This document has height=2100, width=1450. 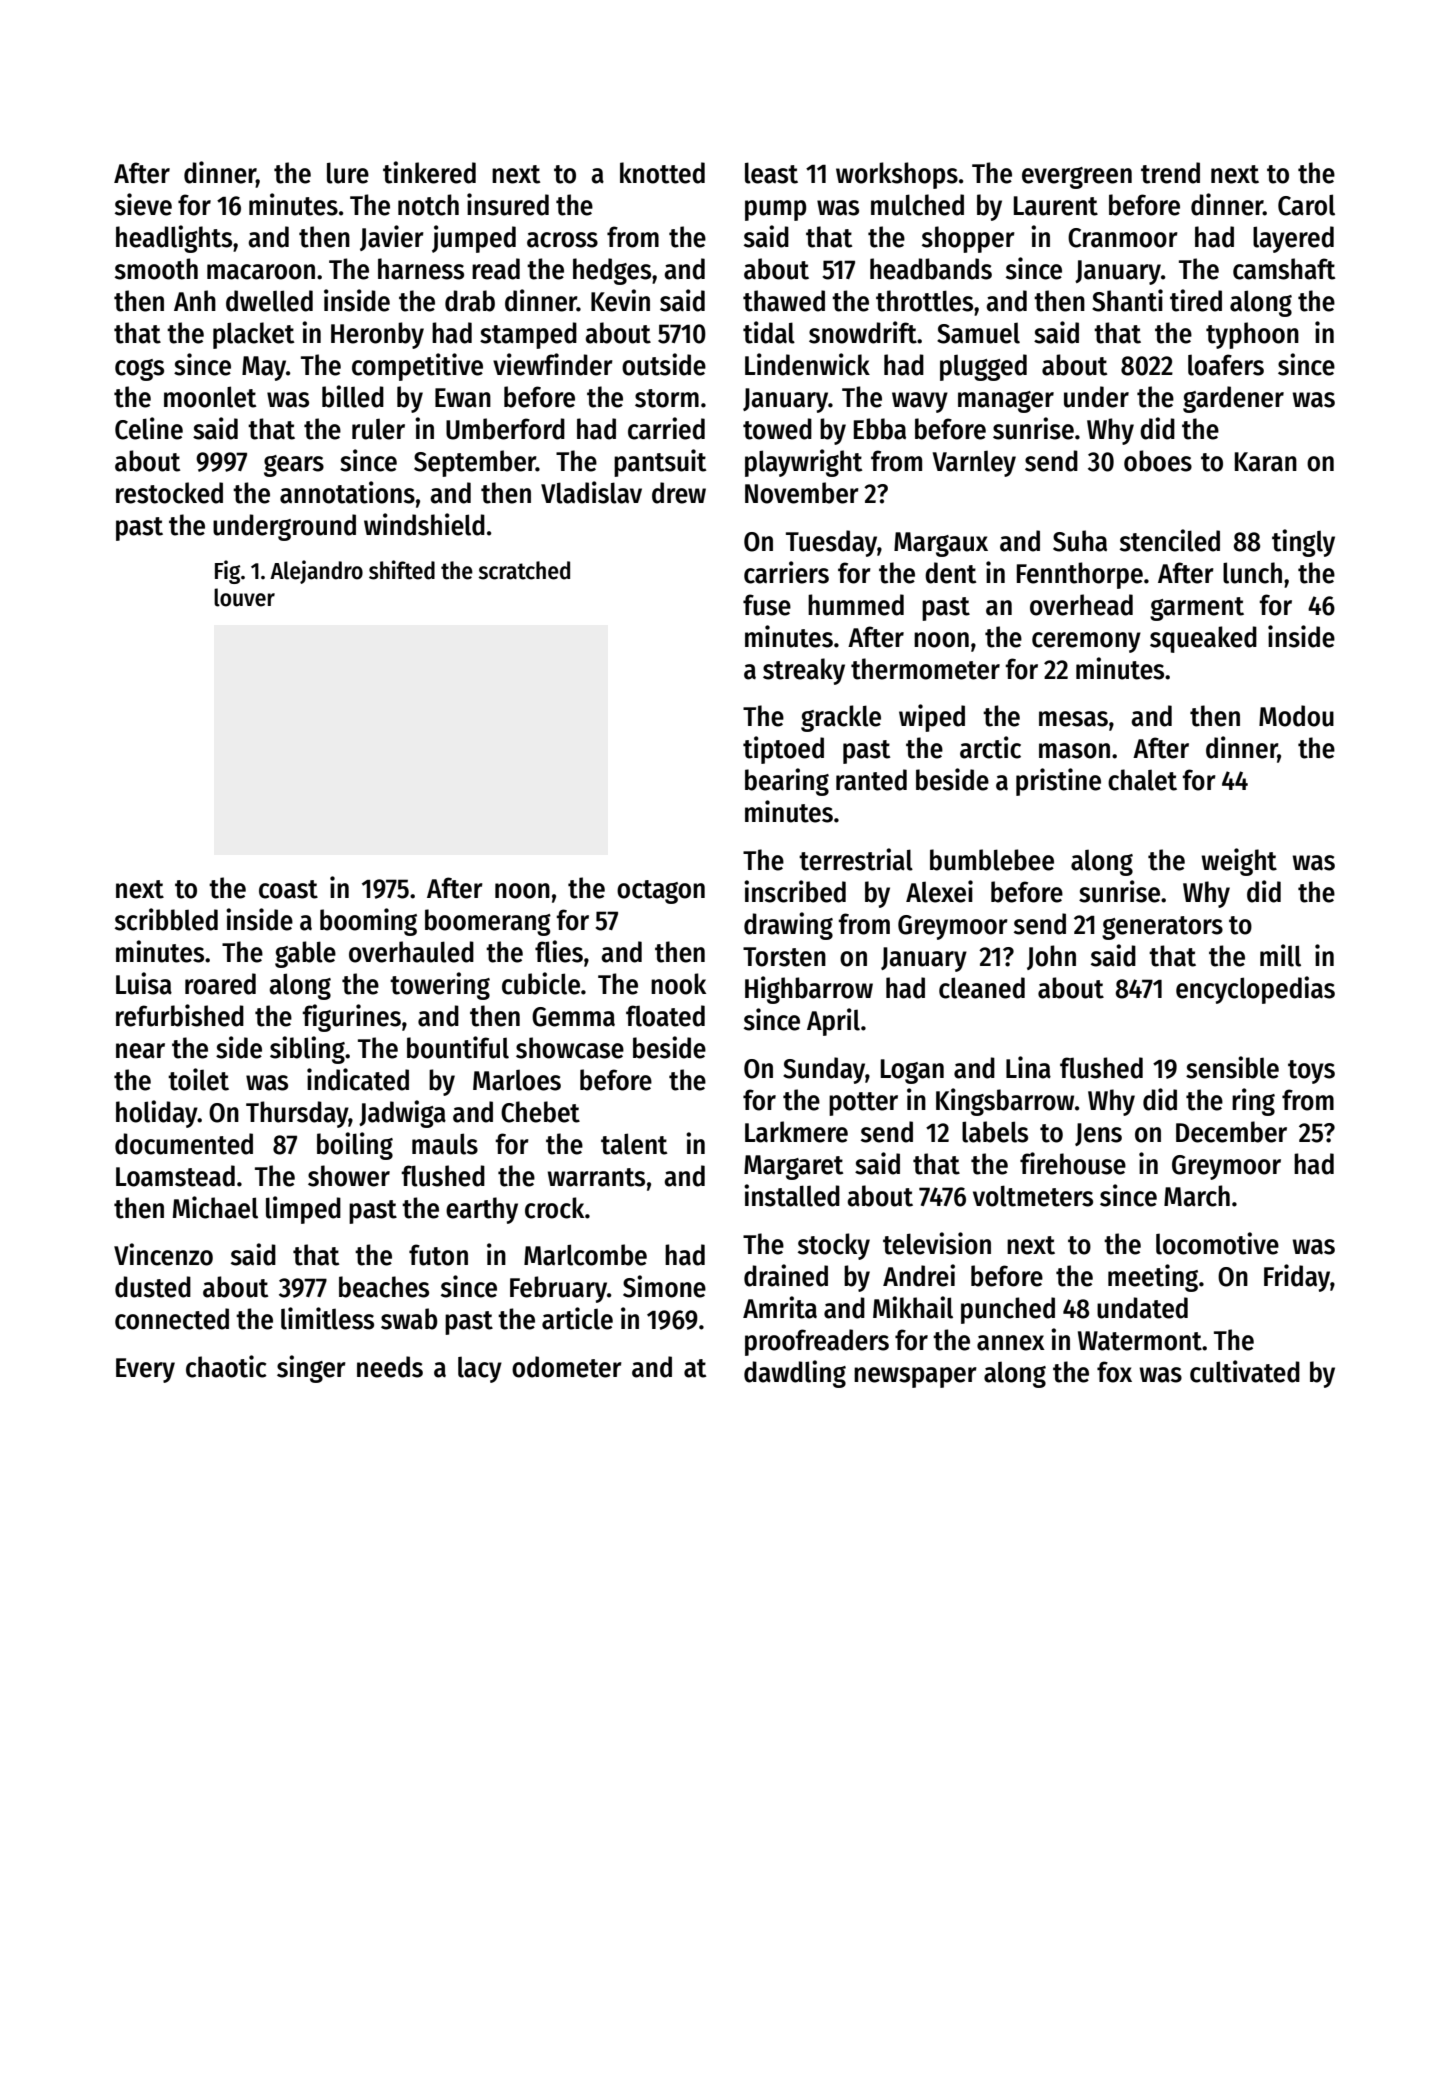 What do you see at coordinates (780, 1307) in the document?
I see `Amrita` at bounding box center [780, 1307].
